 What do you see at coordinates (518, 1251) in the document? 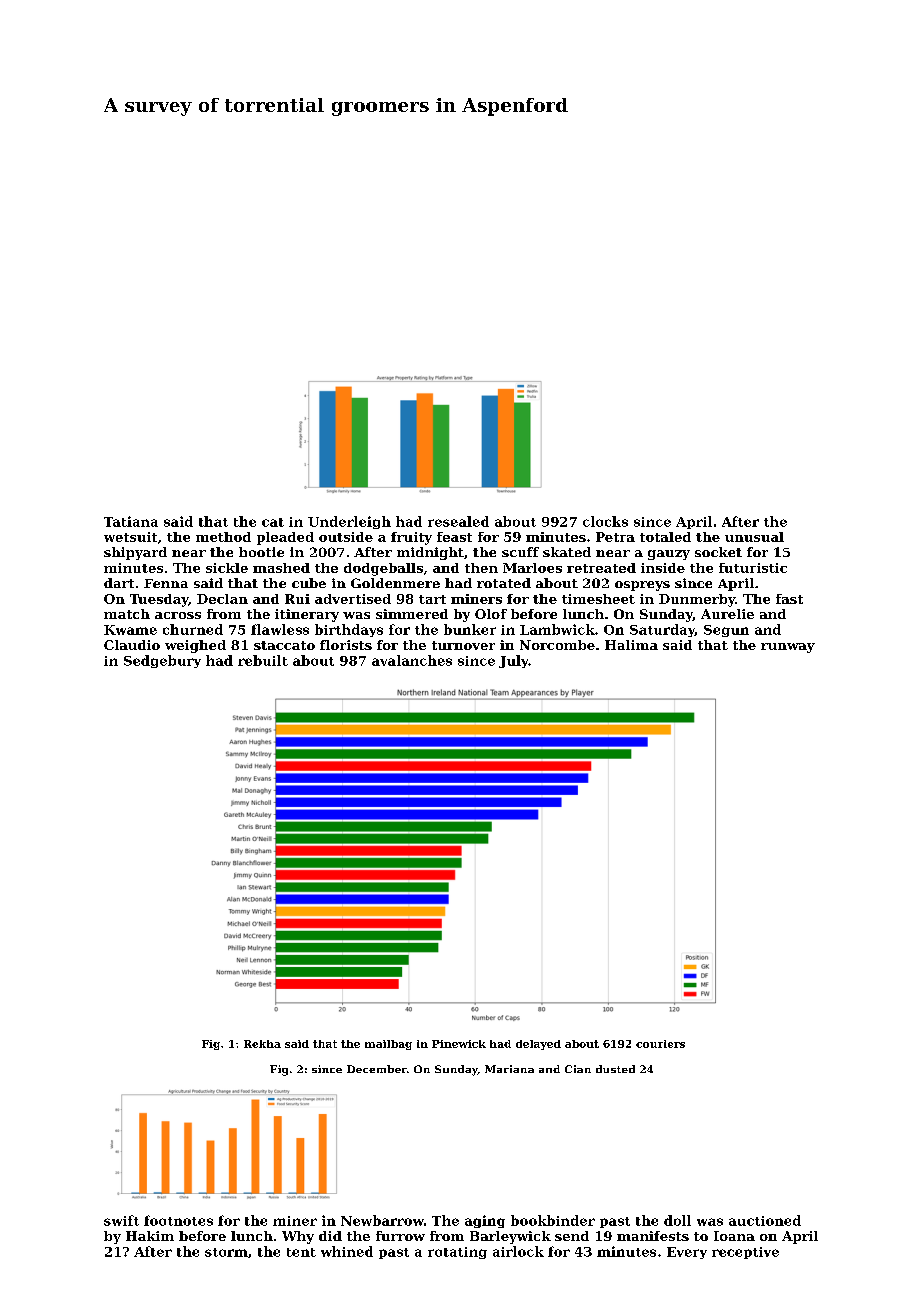
I see `airlock` at bounding box center [518, 1251].
